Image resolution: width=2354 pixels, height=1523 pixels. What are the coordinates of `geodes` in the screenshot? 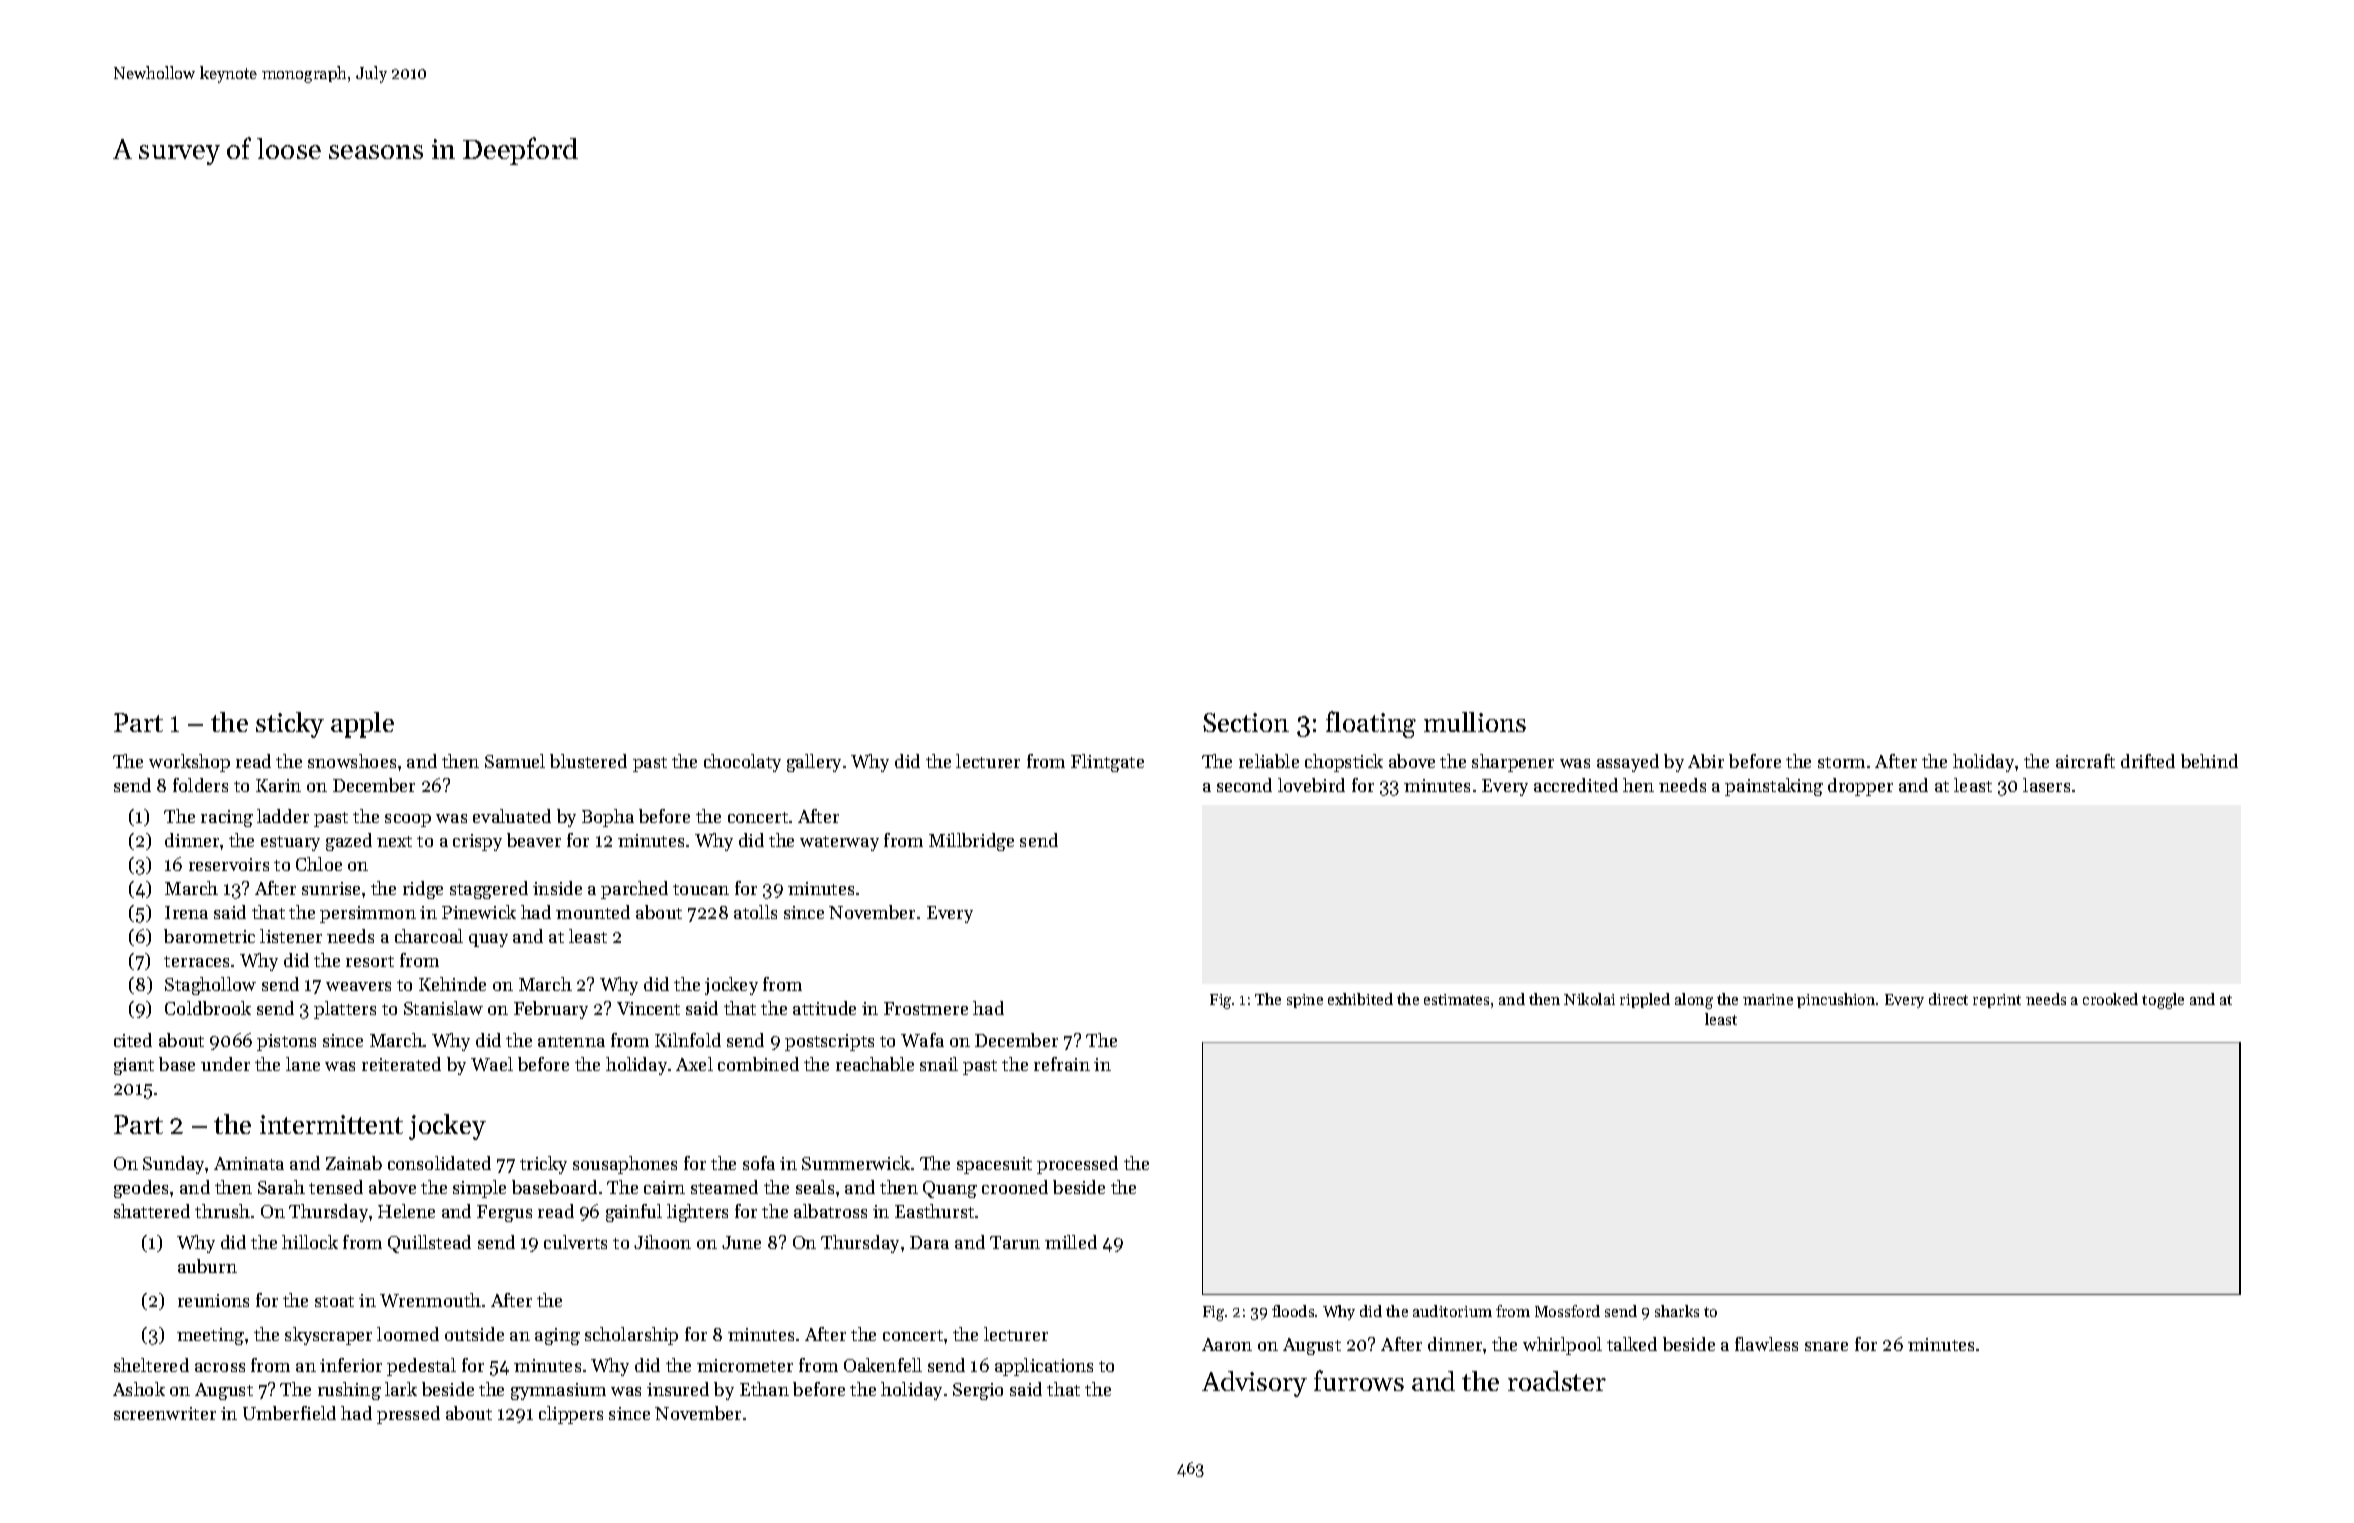 It's located at (141, 1189).
